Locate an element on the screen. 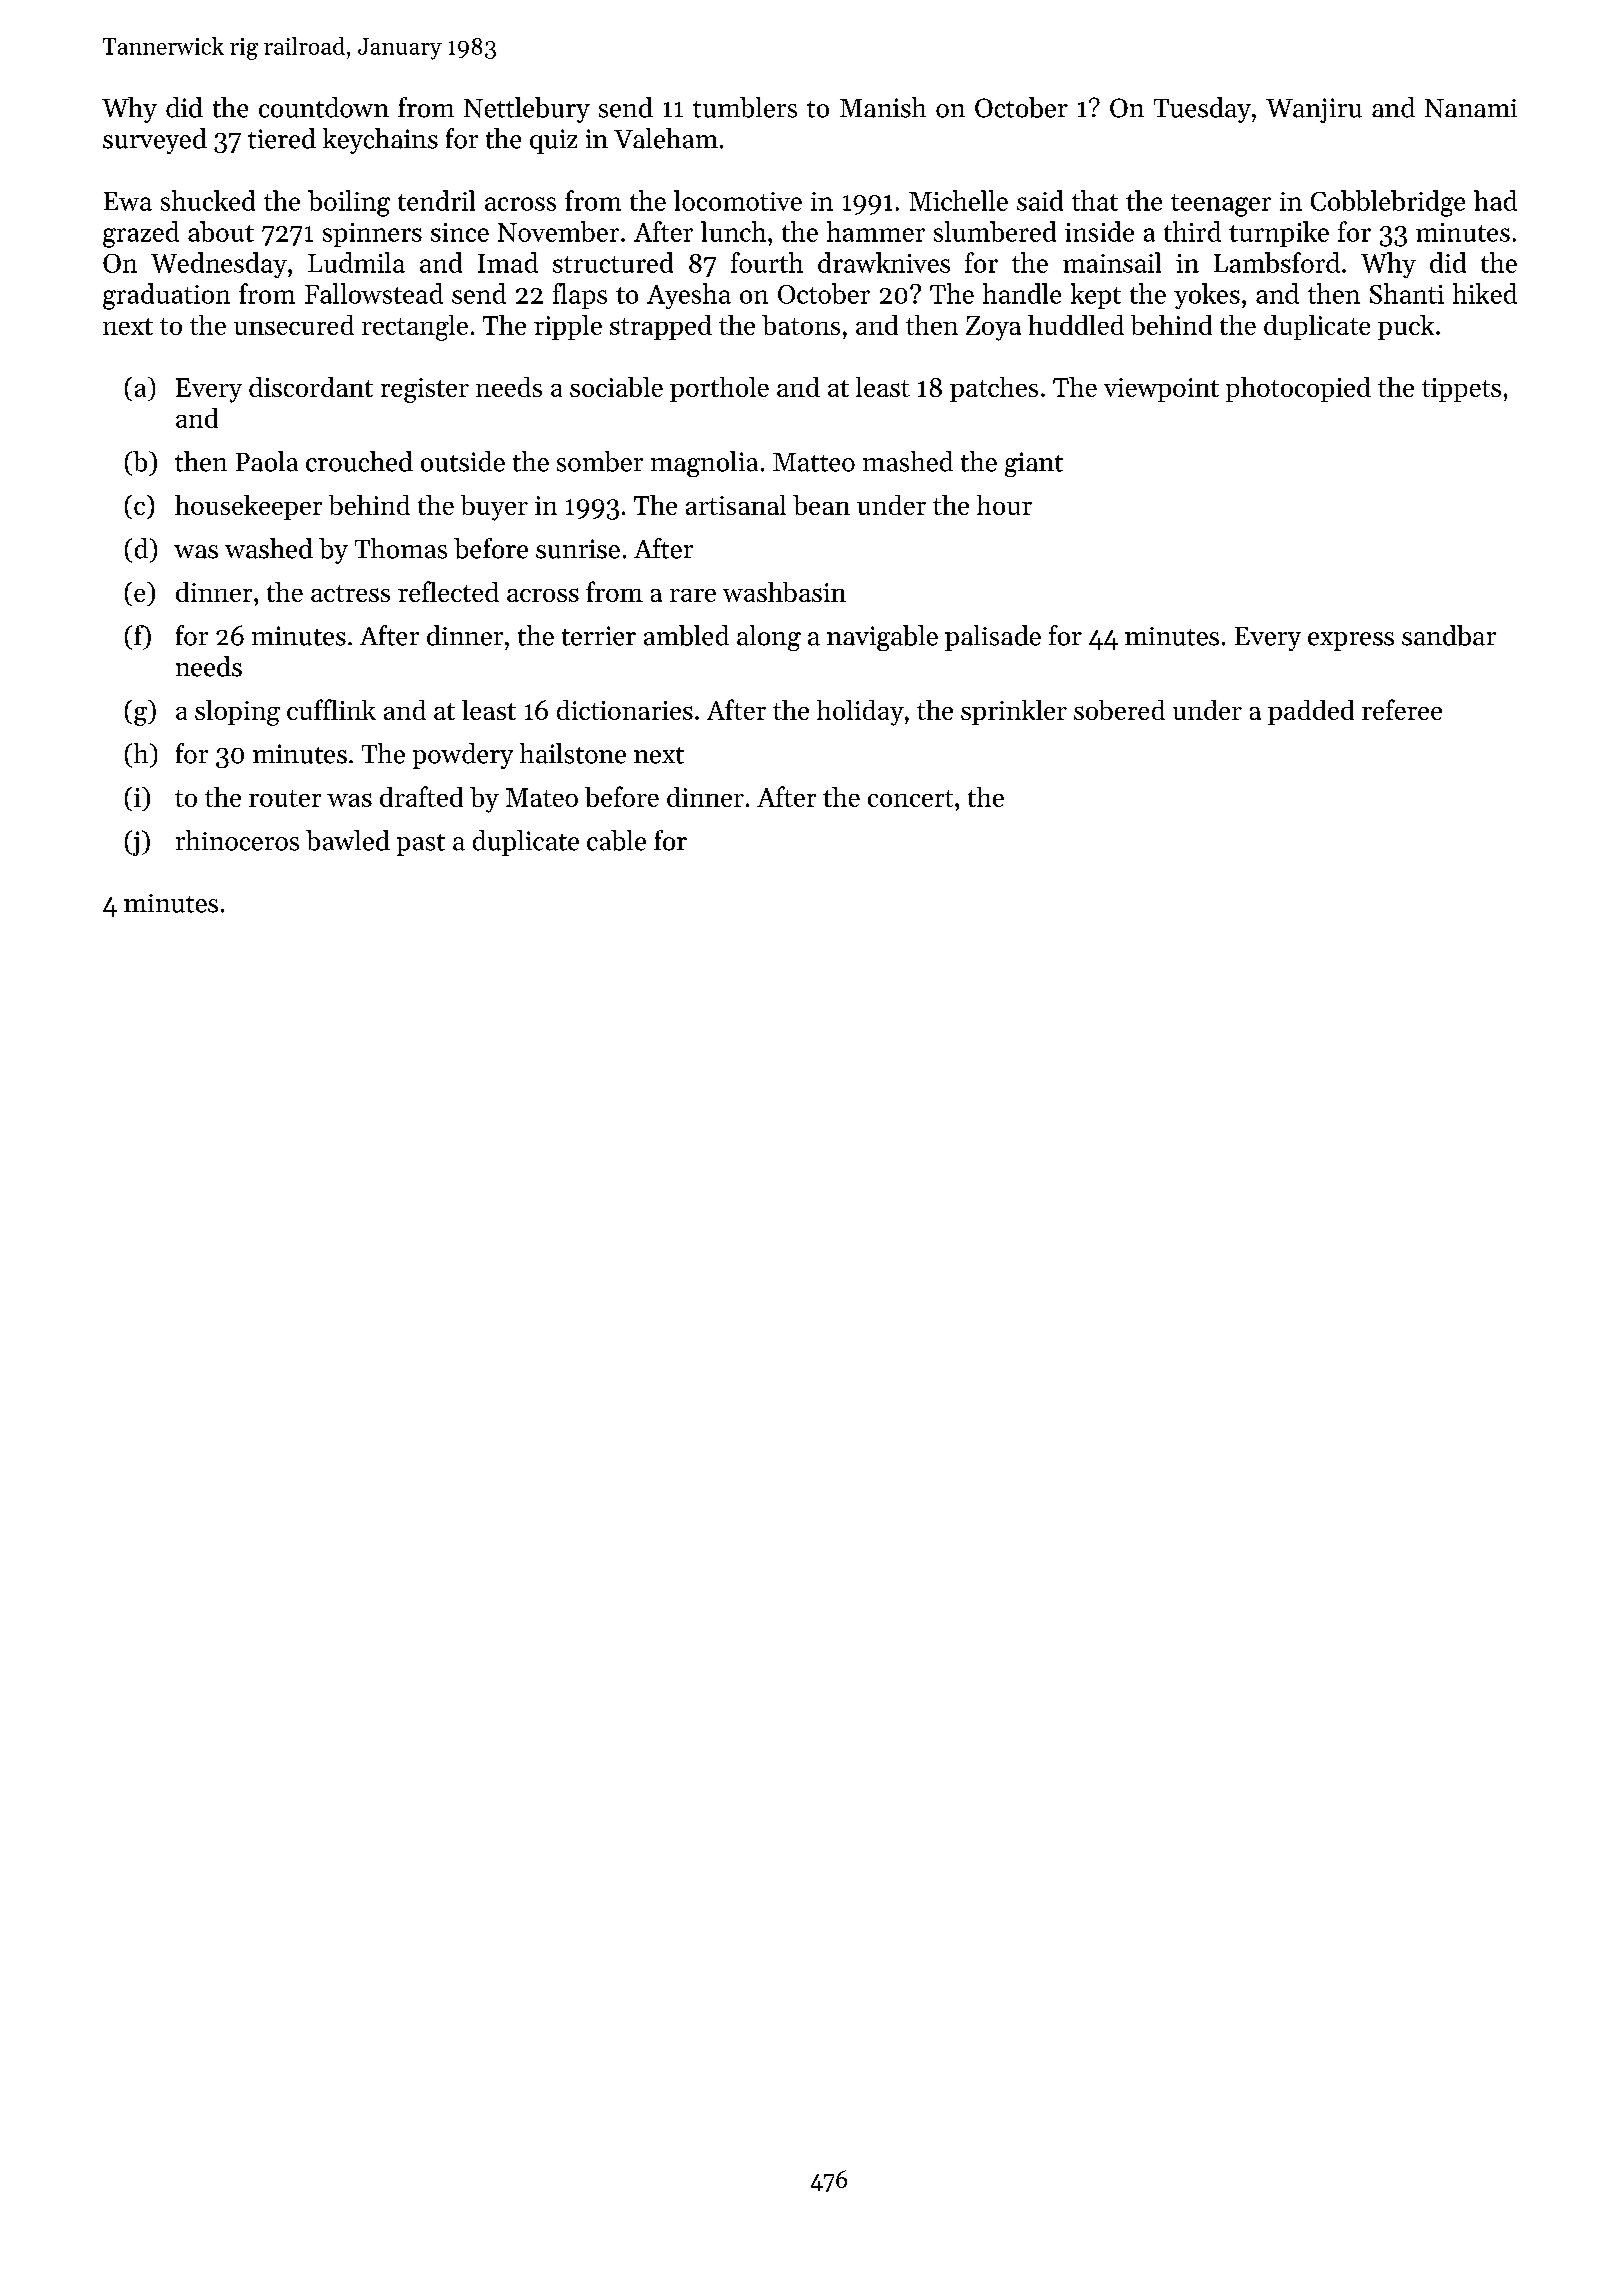 The width and height of the screenshot is (1620, 2292). router is located at coordinates (285, 798).
